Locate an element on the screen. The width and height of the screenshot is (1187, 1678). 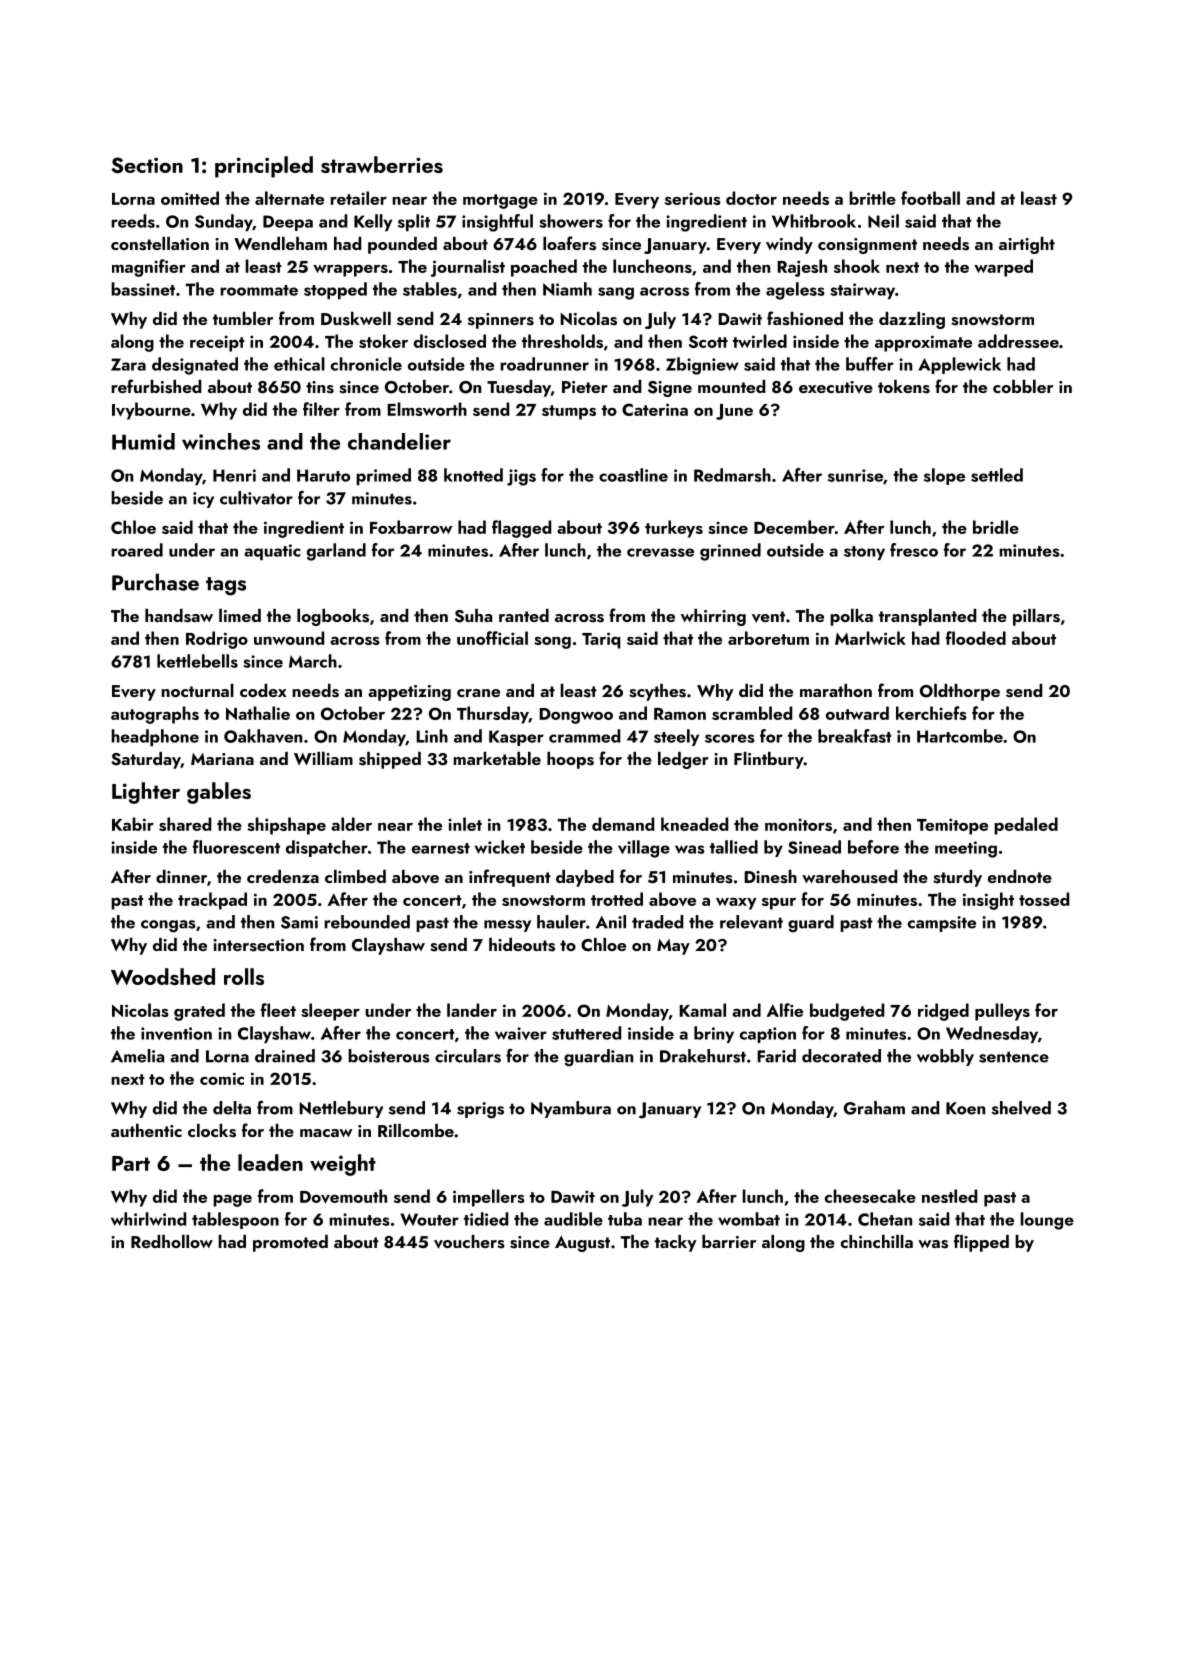
omitted is located at coordinates (190, 198).
